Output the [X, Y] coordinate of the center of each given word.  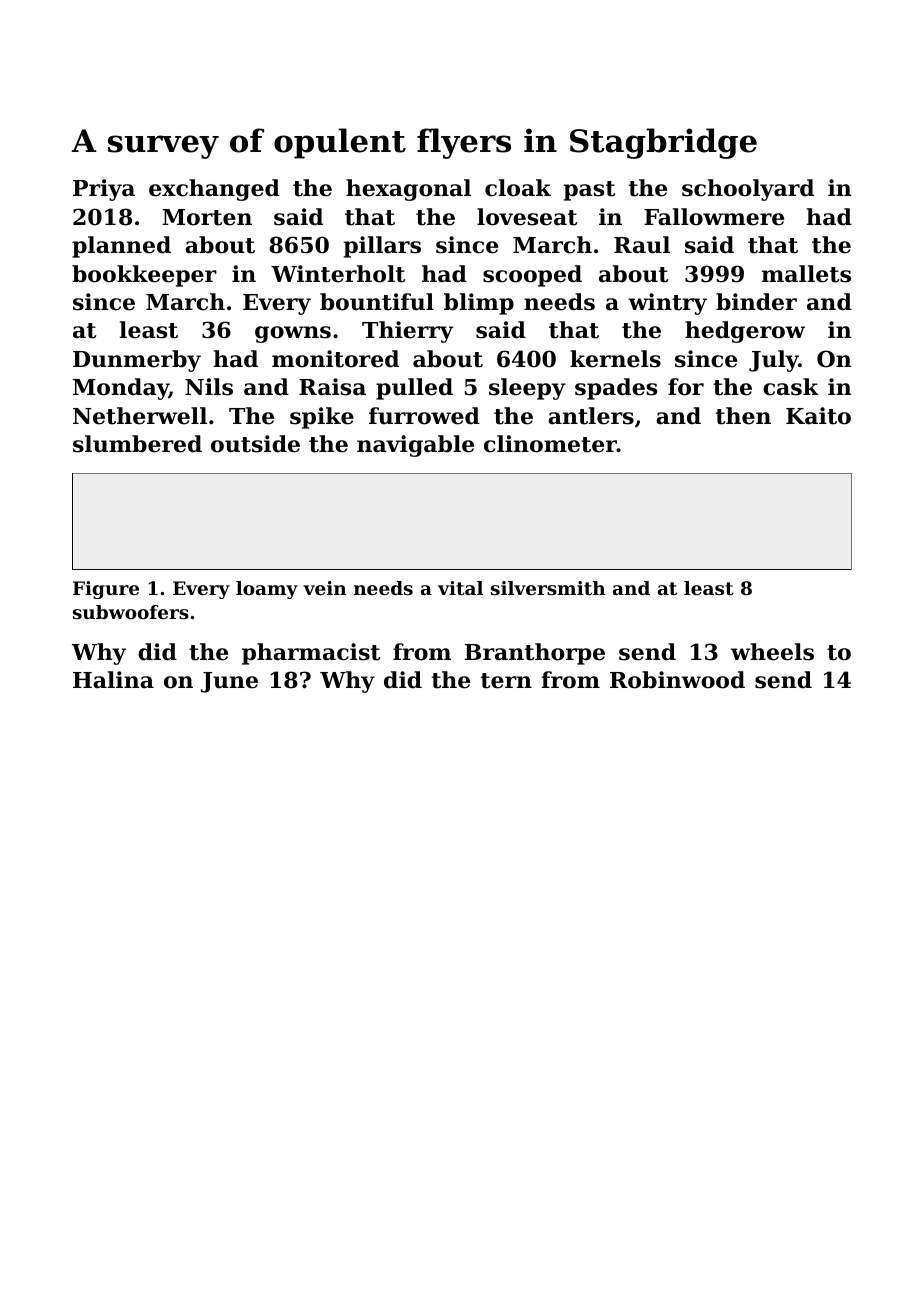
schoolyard [748, 190]
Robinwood [677, 680]
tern [506, 681]
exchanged [214, 190]
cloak [518, 188]
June [229, 682]
